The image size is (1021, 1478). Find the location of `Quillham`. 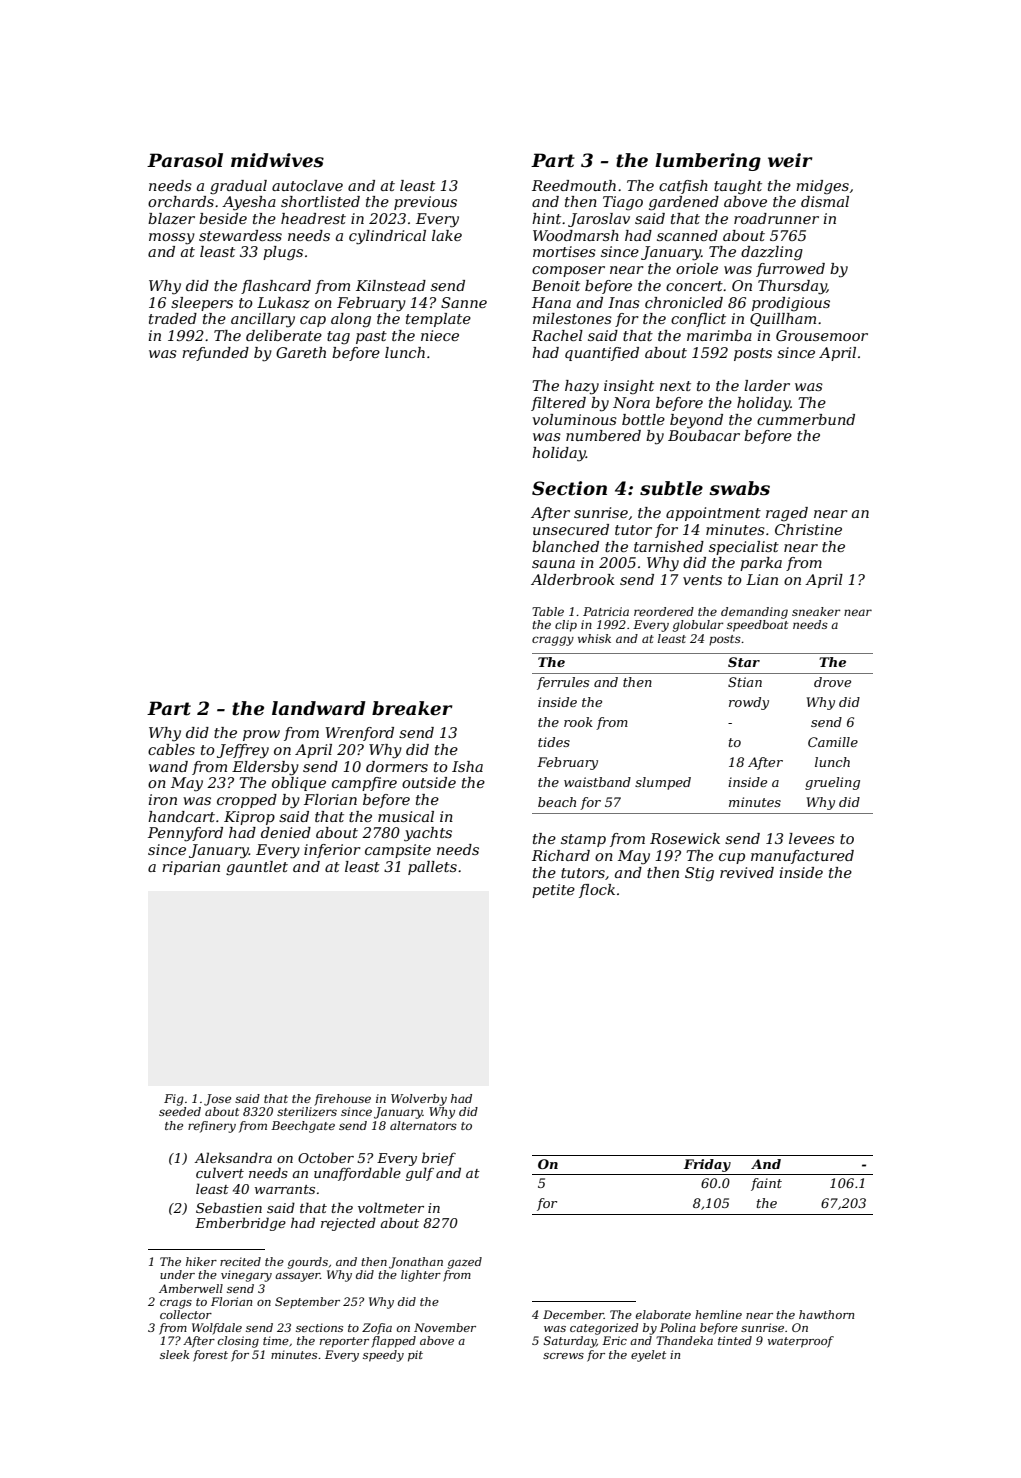

Quillham is located at coordinates (783, 320).
